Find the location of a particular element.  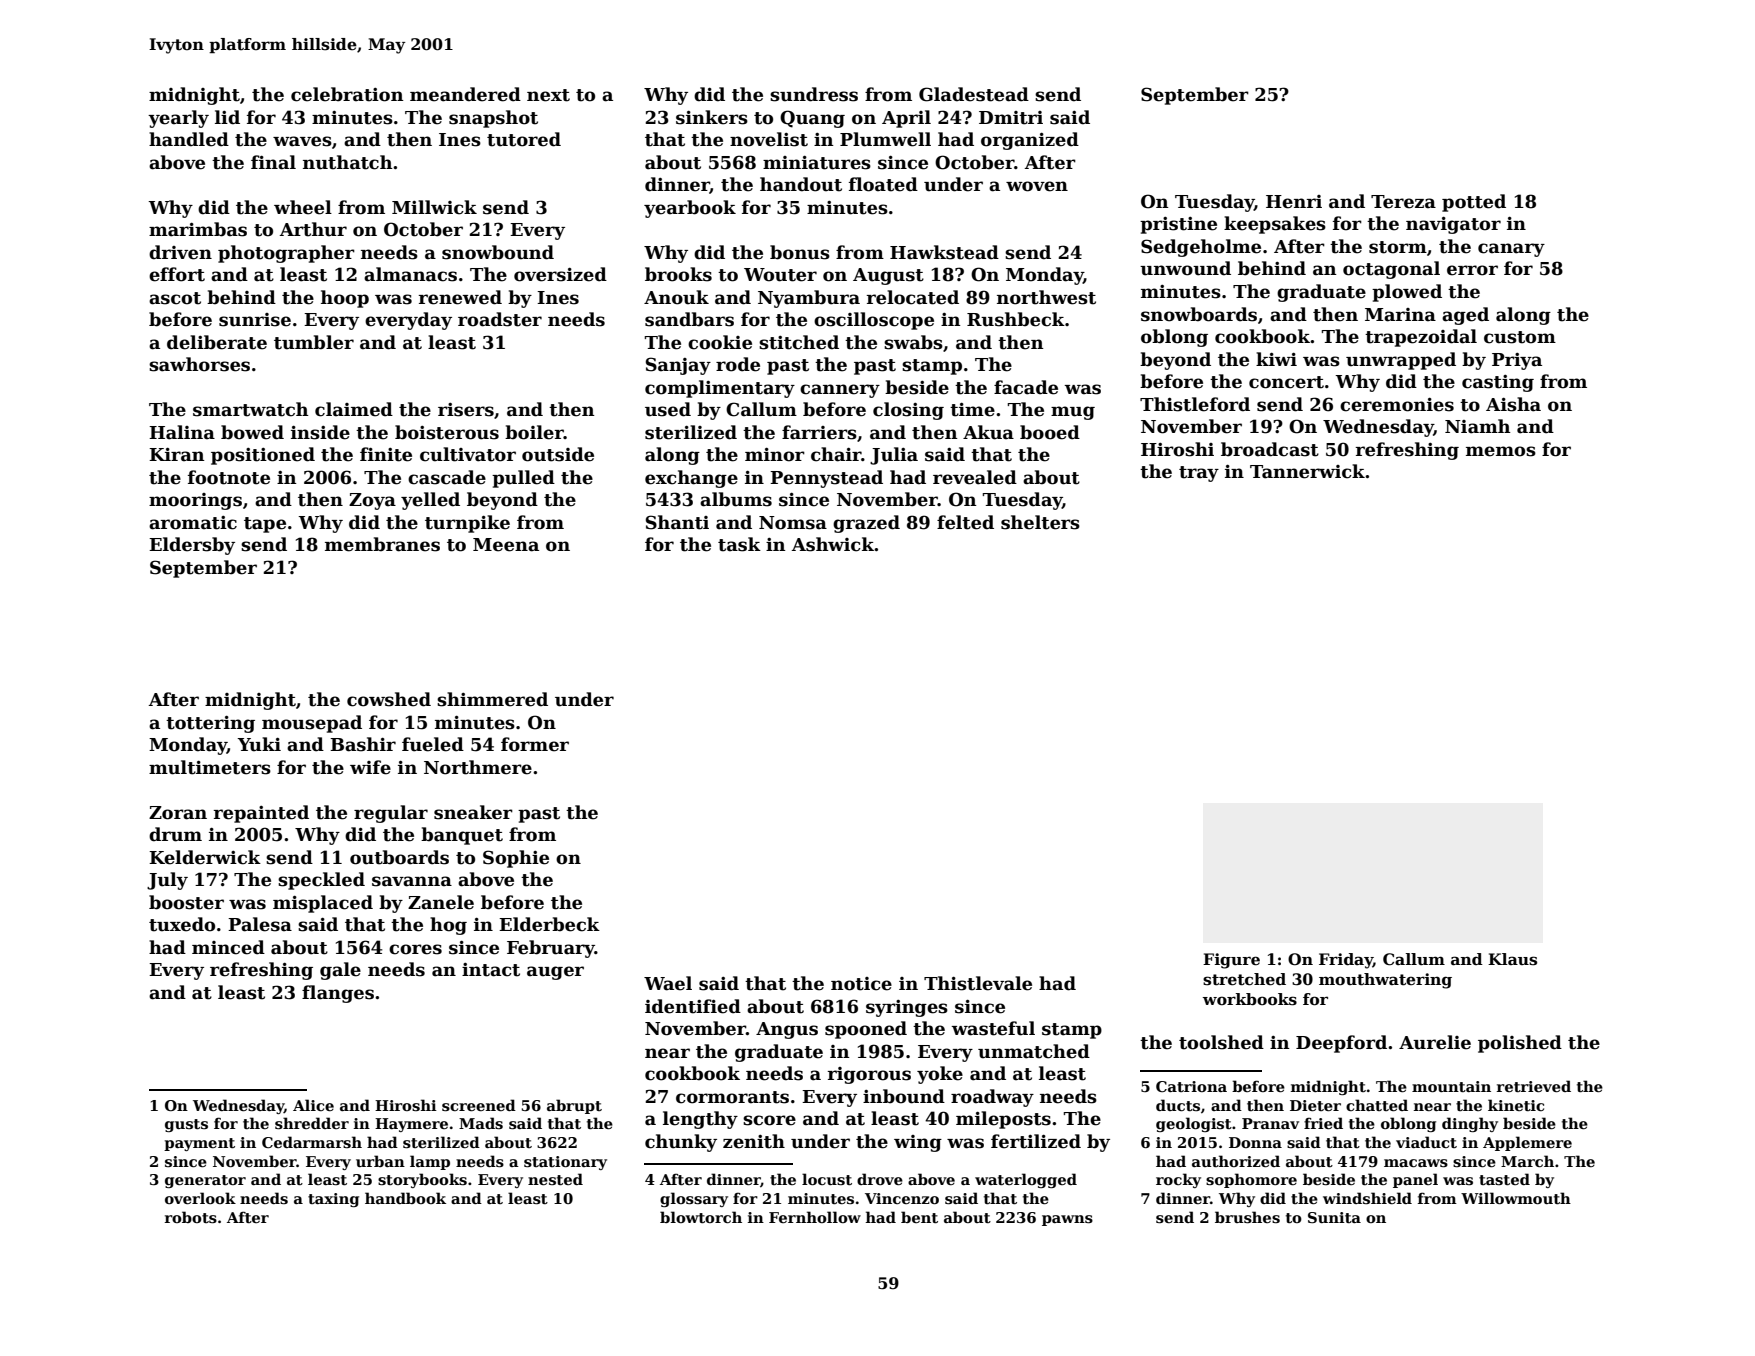

former is located at coordinates (535, 744).
